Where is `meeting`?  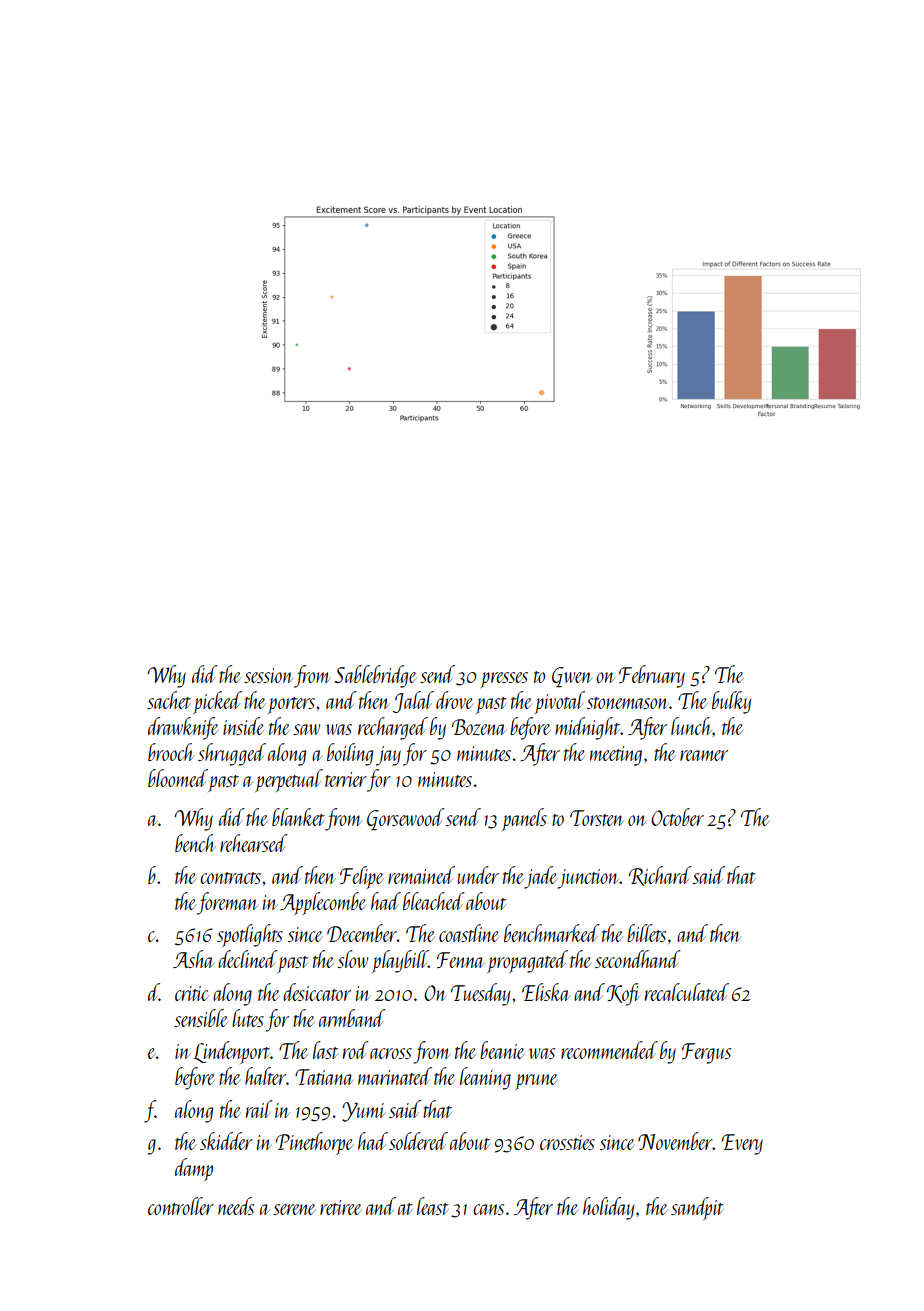 meeting is located at coordinates (616, 756).
